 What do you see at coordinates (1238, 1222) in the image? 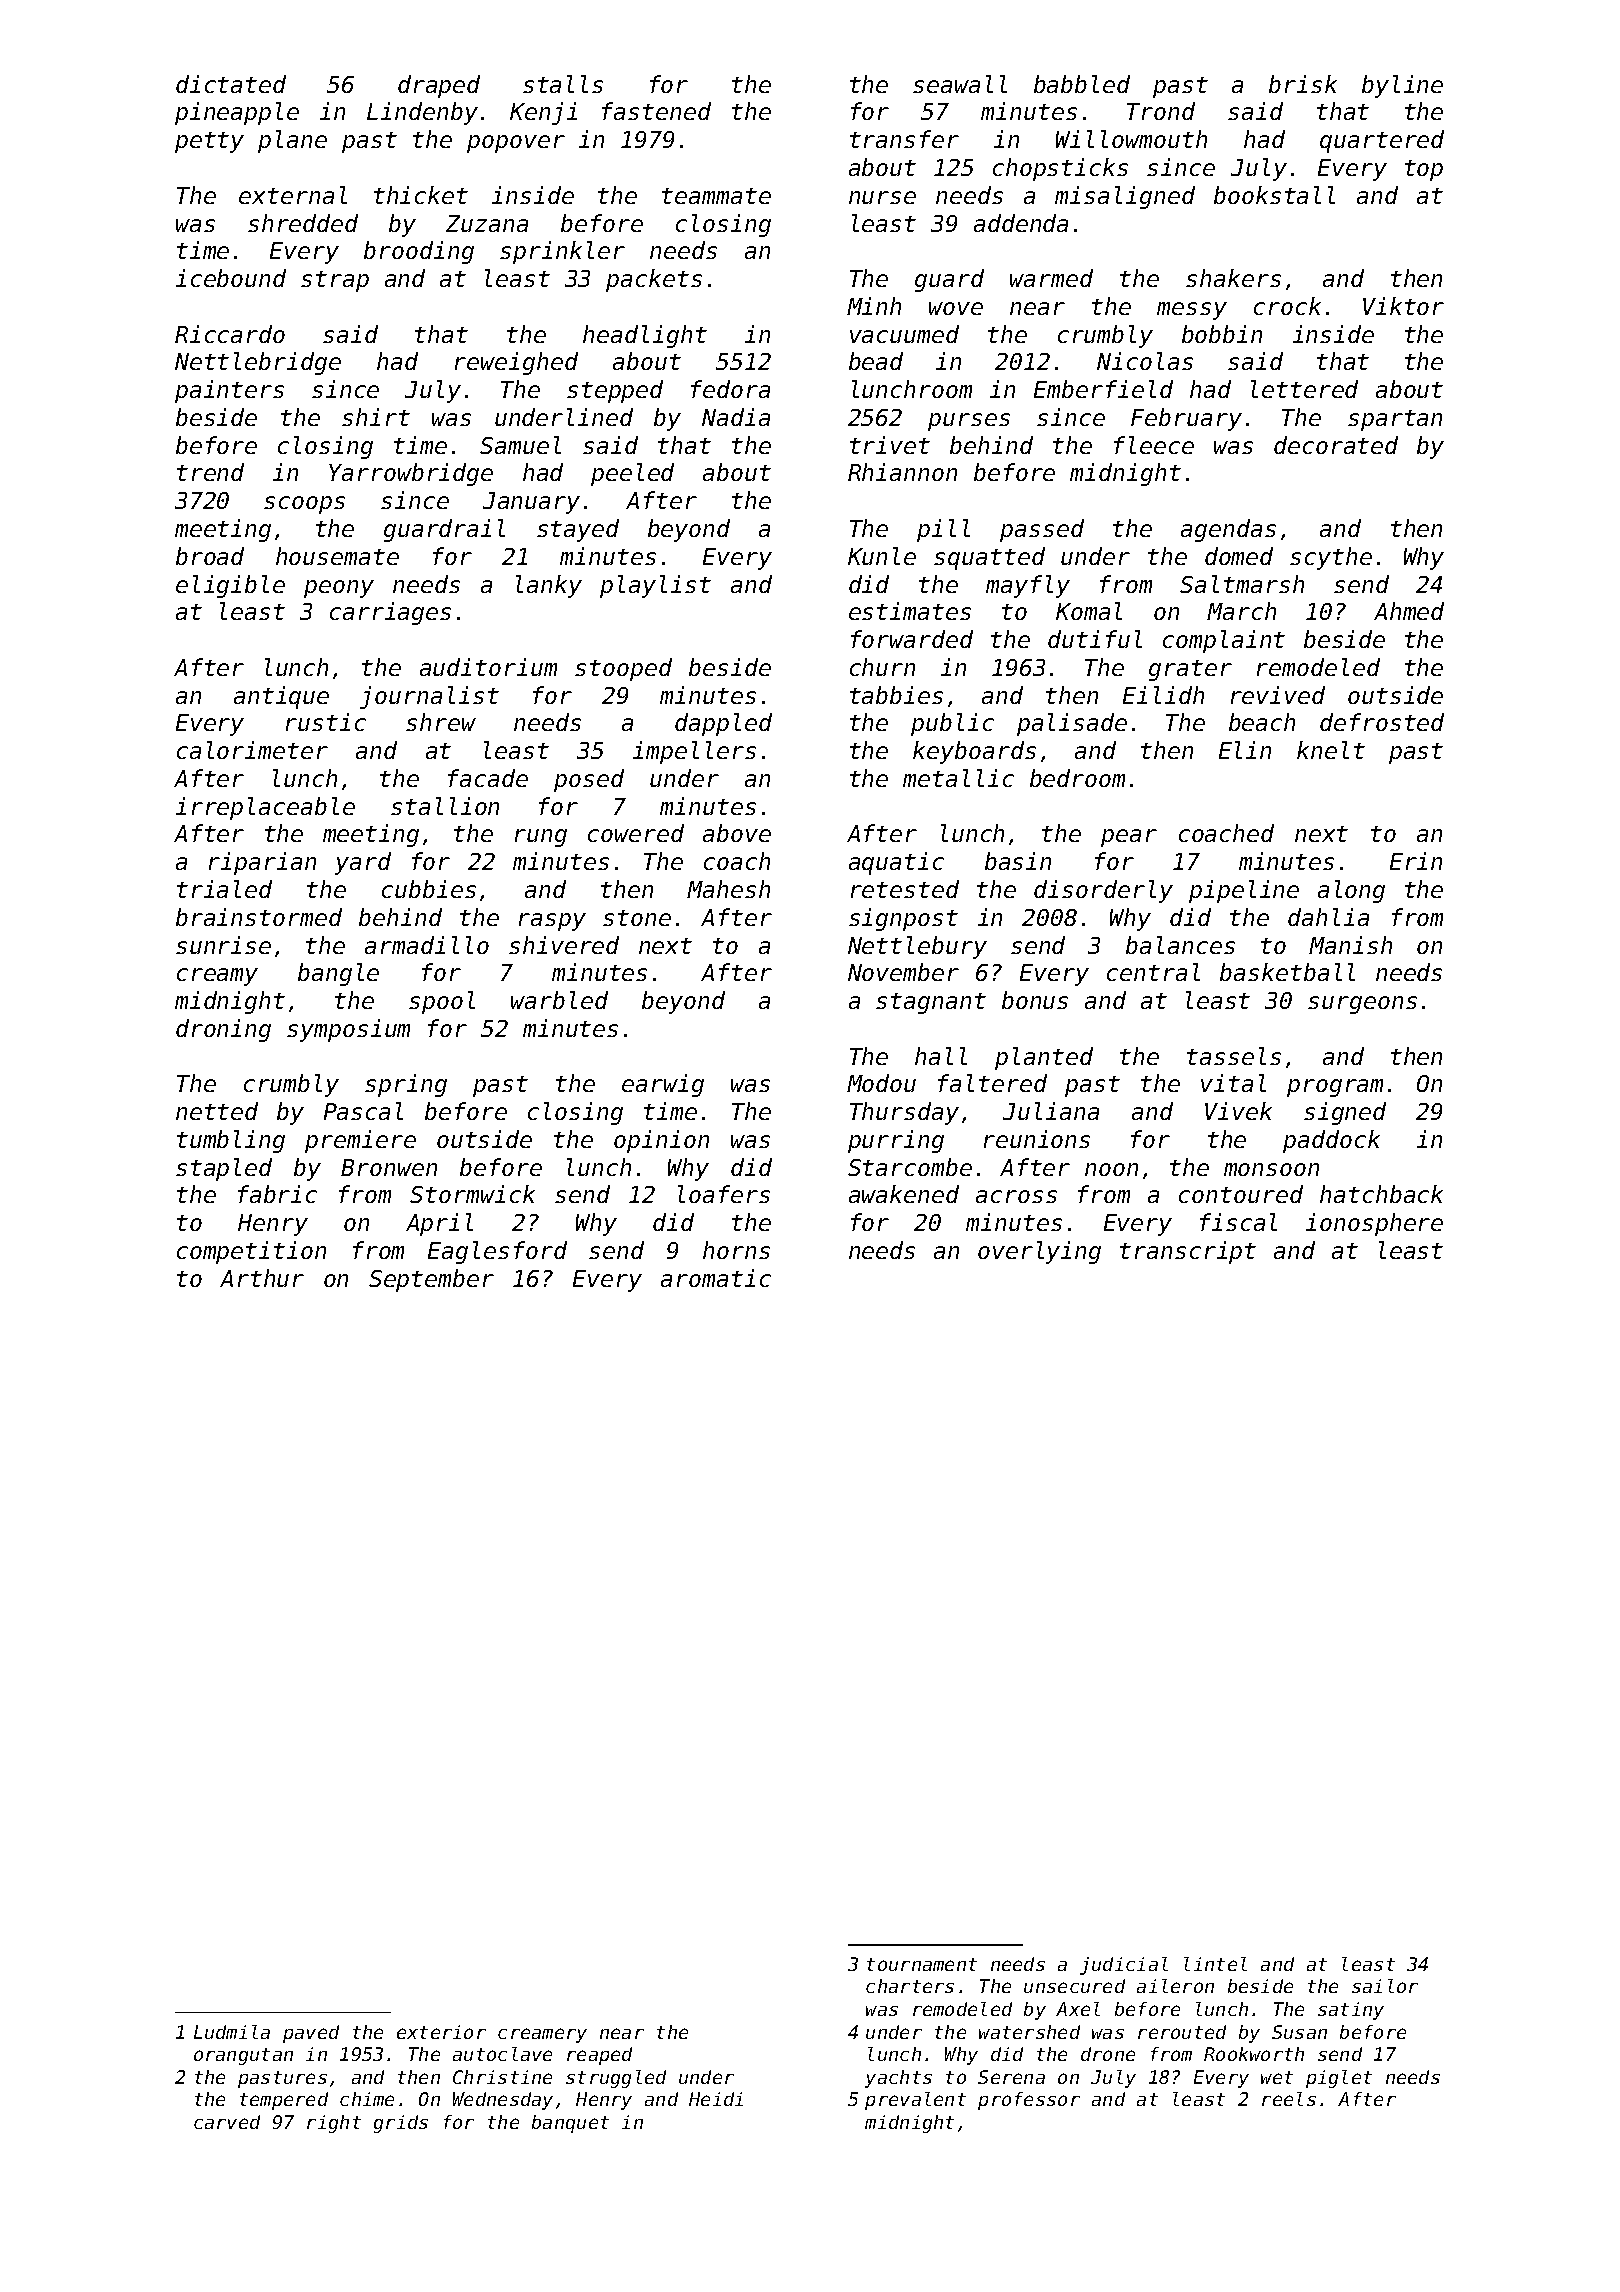
I see `fiscal` at bounding box center [1238, 1222].
